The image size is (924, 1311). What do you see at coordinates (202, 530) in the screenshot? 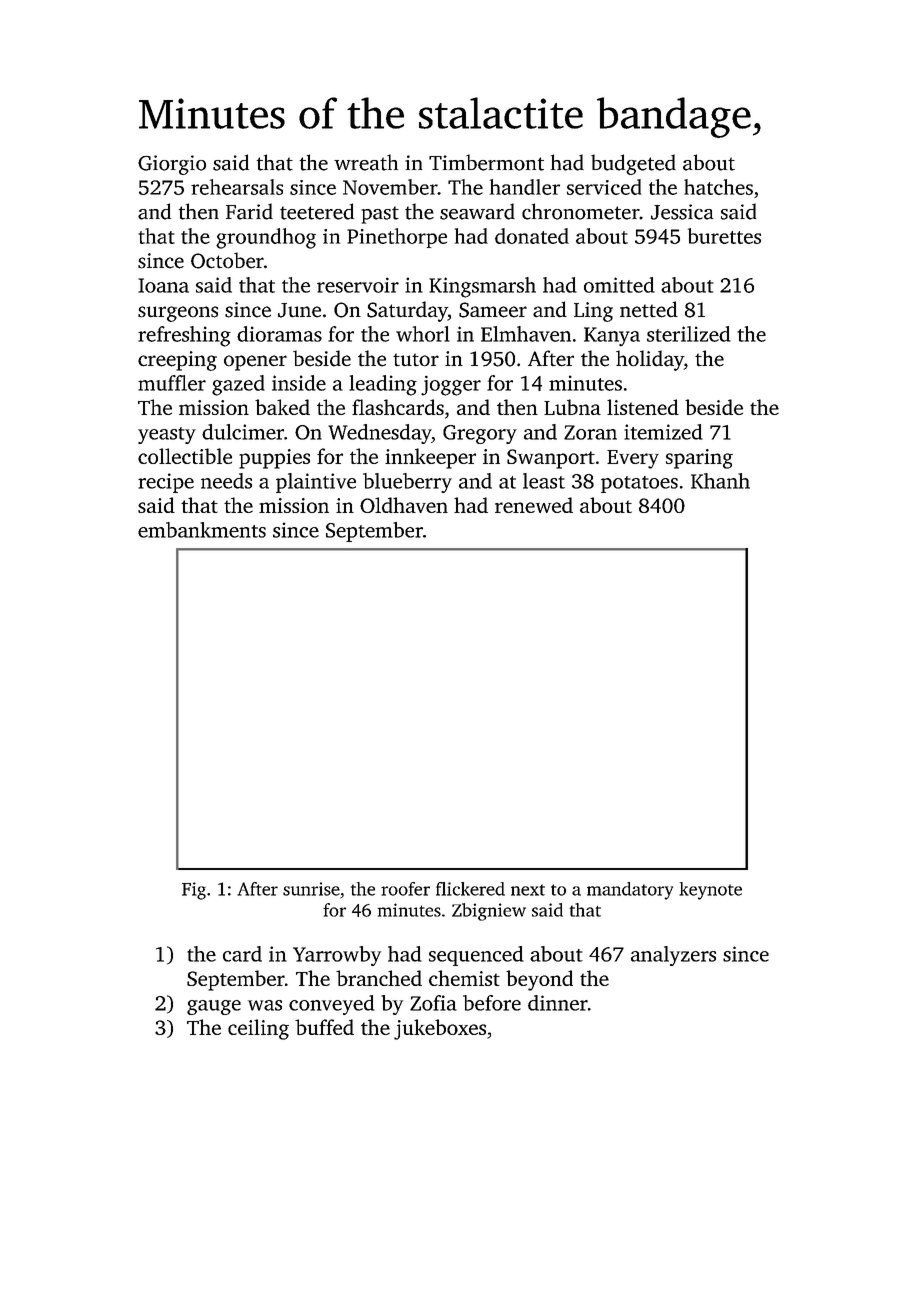
I see `embankments` at bounding box center [202, 530].
